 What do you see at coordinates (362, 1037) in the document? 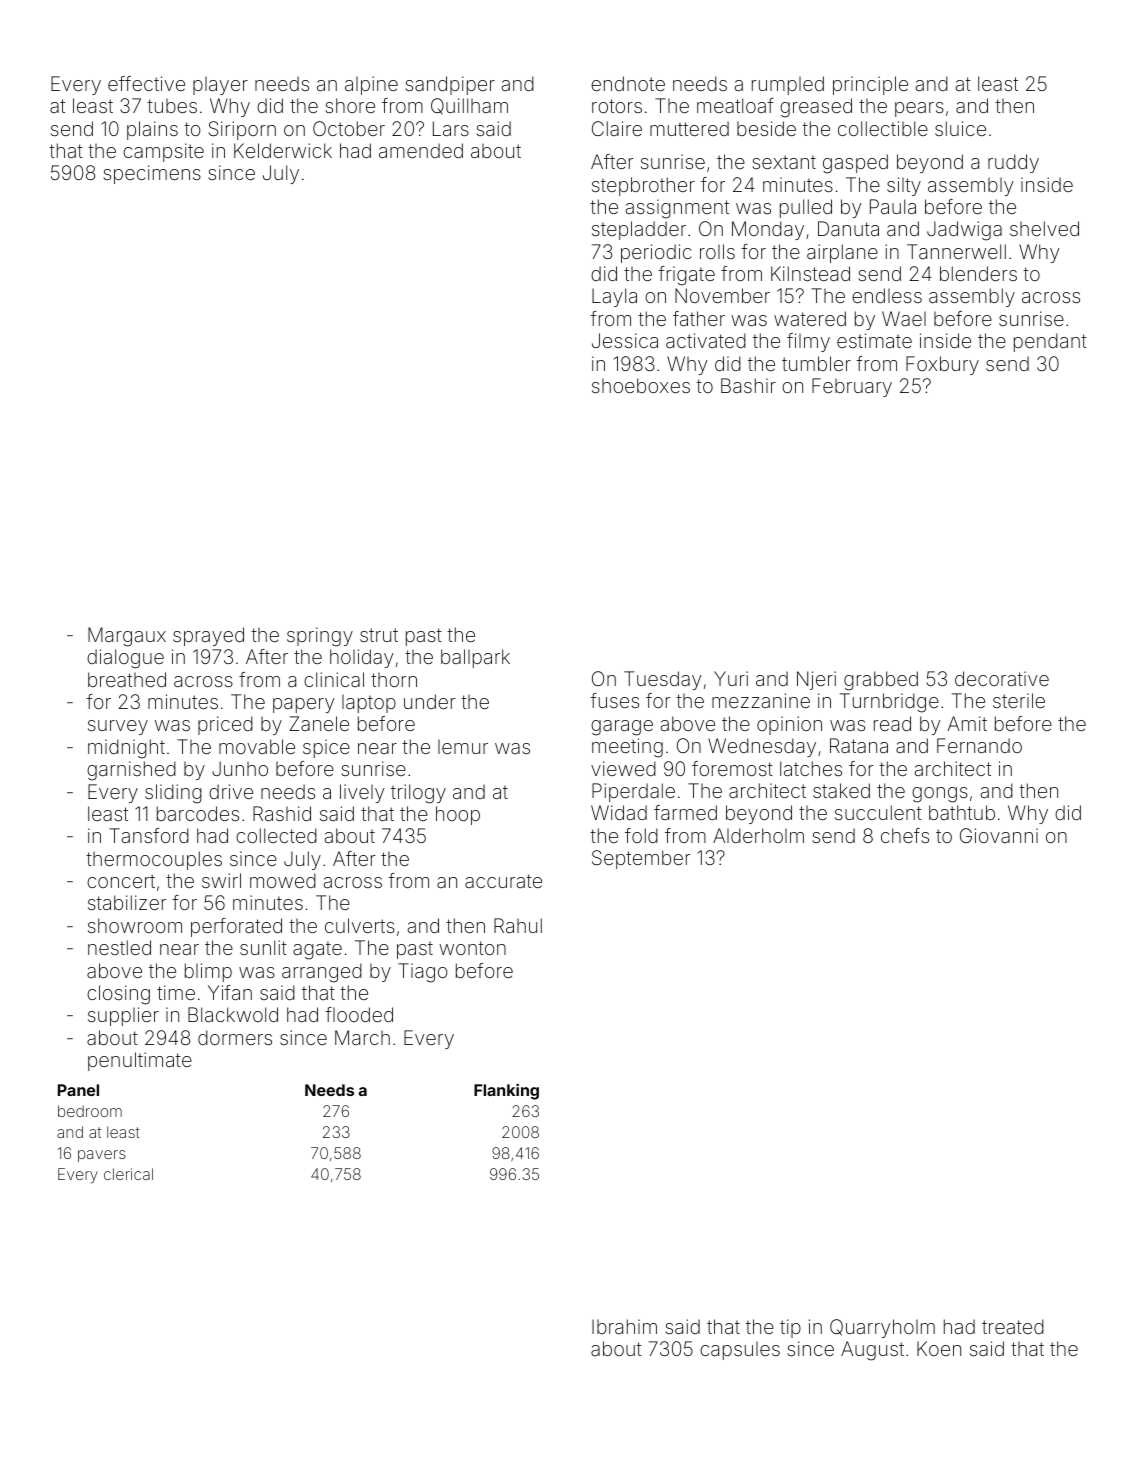
I see `March` at bounding box center [362, 1037].
